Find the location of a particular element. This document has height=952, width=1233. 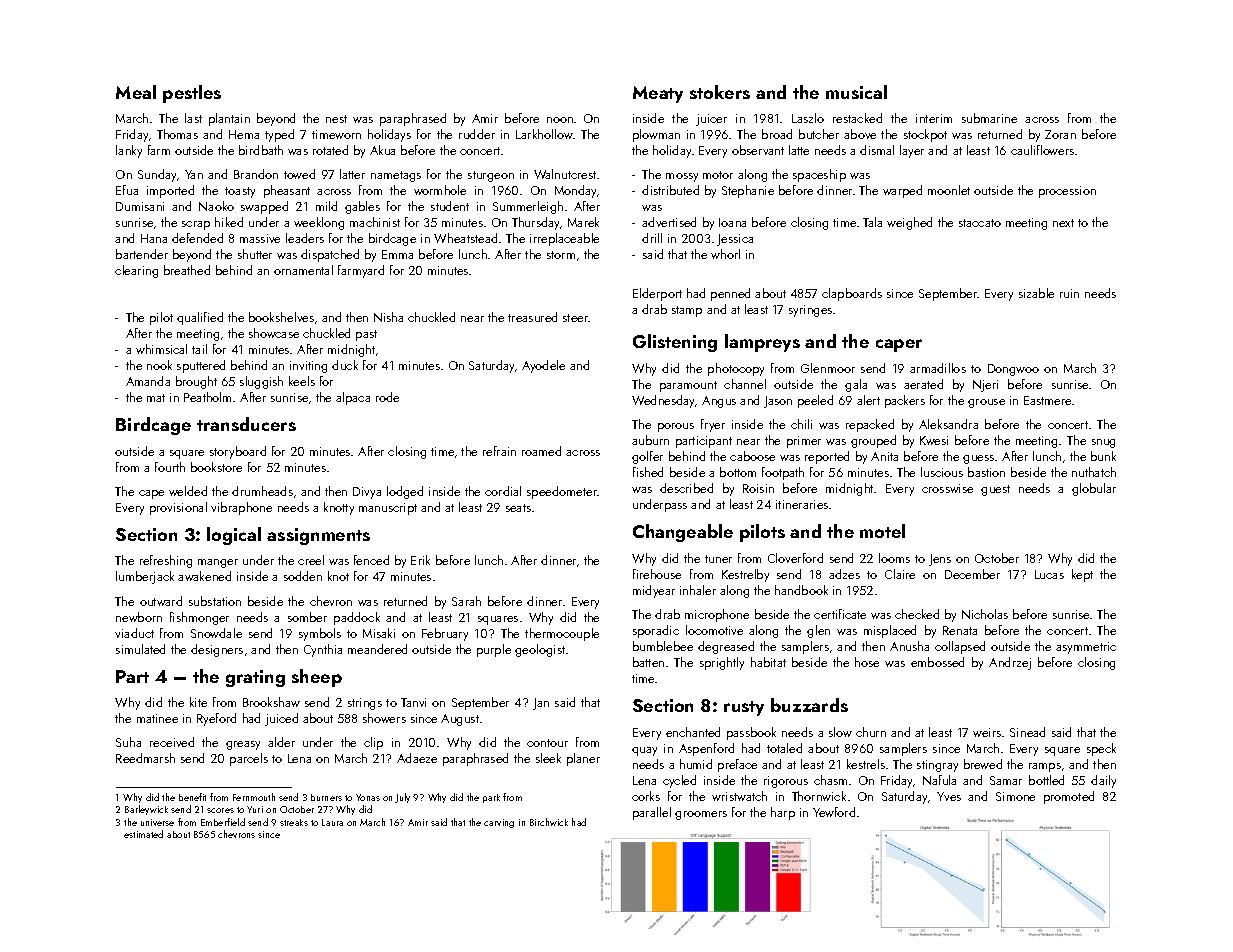

gala is located at coordinates (856, 385).
